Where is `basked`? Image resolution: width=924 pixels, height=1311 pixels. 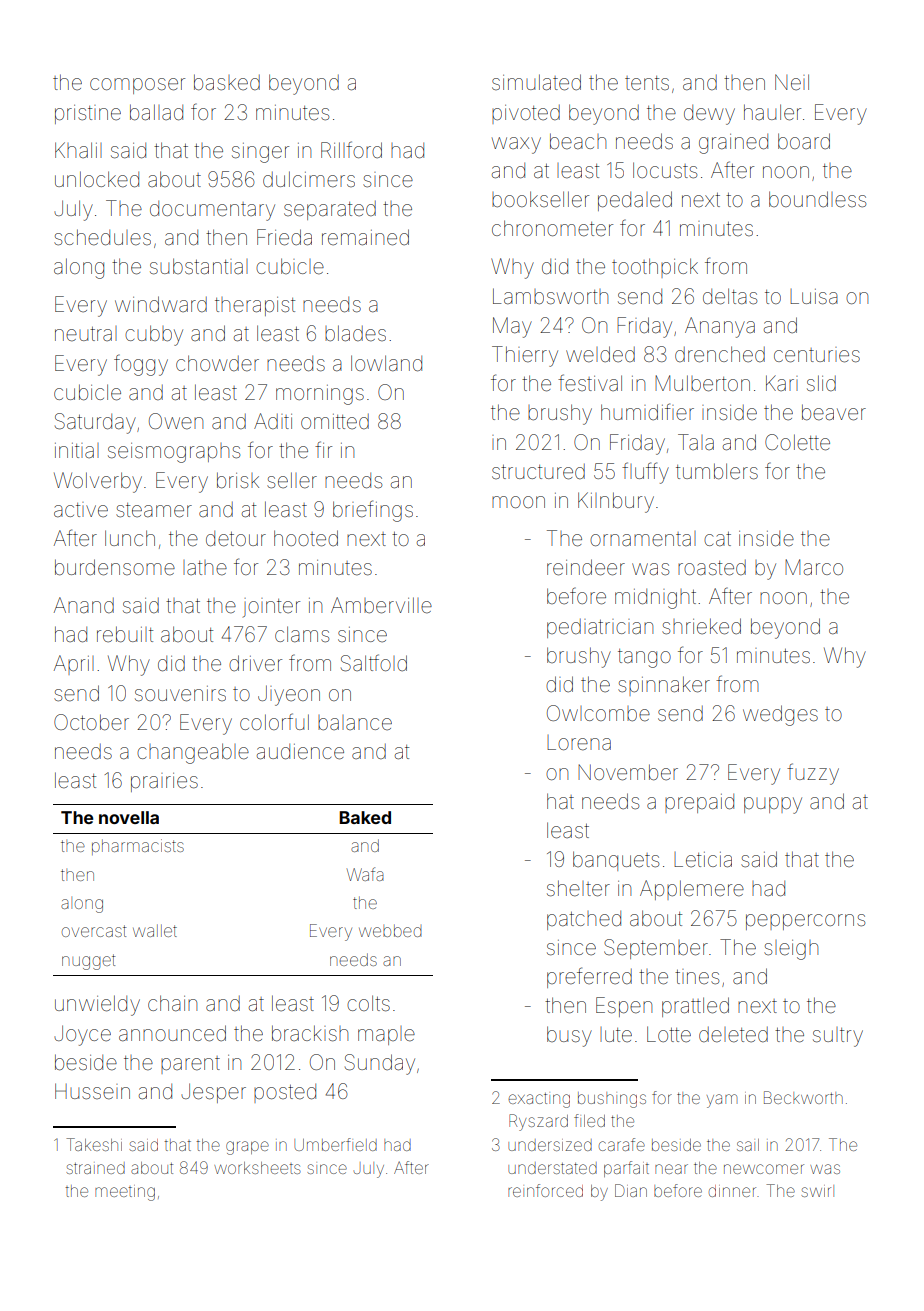 basked is located at coordinates (227, 82).
